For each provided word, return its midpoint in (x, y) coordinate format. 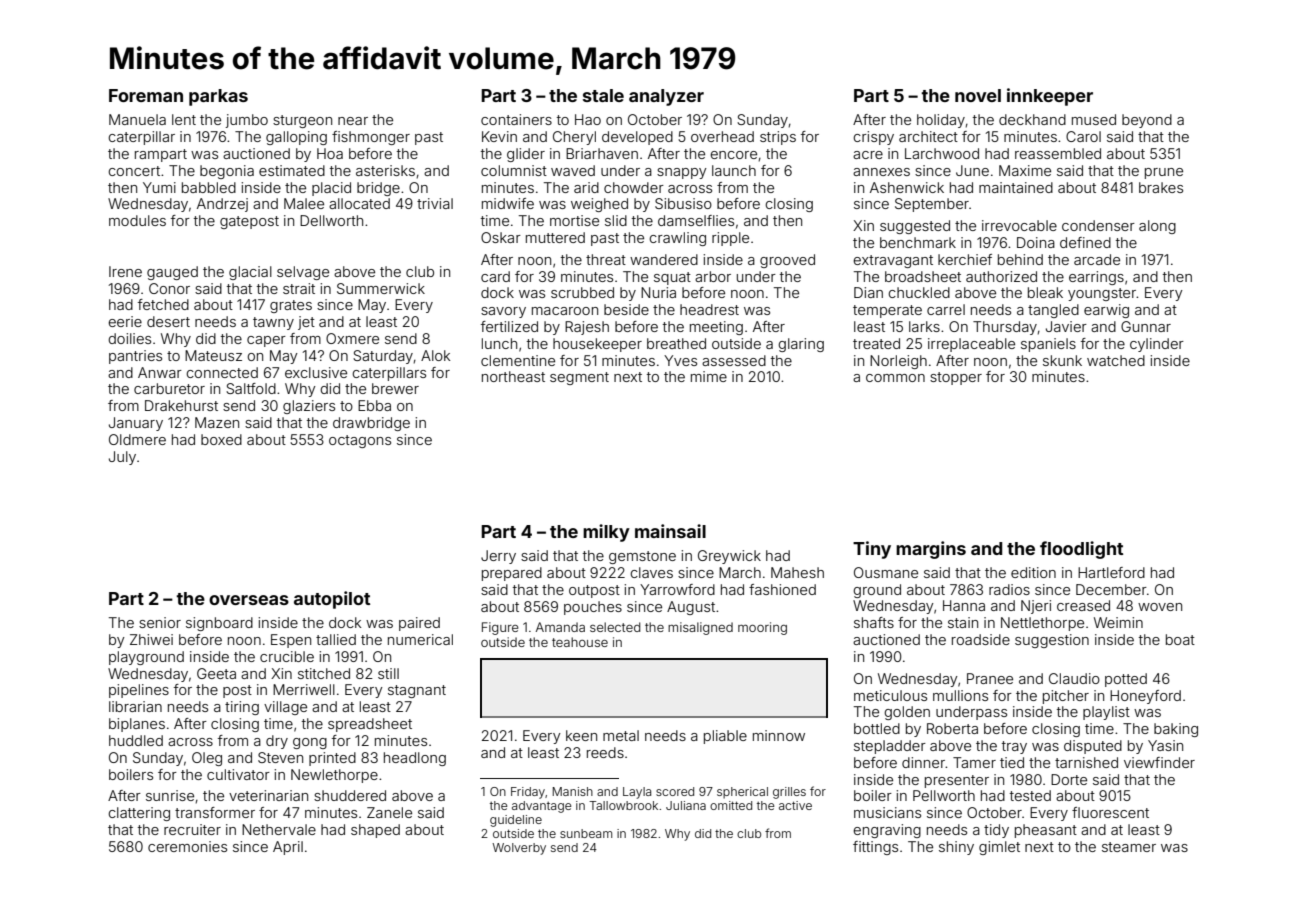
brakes (1161, 187)
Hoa (330, 153)
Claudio (1074, 678)
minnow (779, 735)
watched (1116, 360)
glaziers (309, 407)
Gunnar (1146, 326)
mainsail (670, 531)
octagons (360, 441)
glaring (801, 345)
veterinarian (268, 795)
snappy (682, 173)
